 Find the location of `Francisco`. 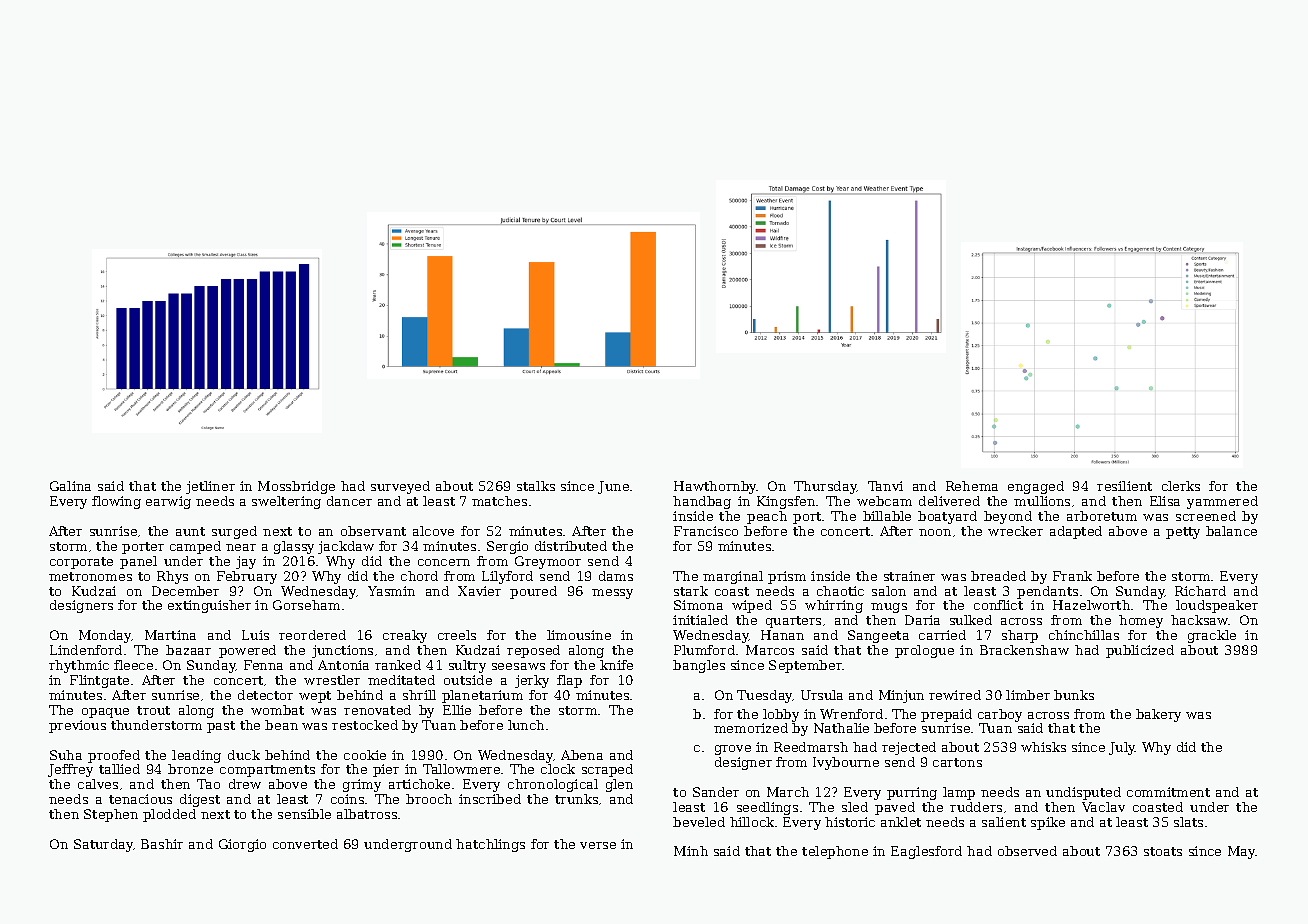

Francisco is located at coordinates (706, 531).
